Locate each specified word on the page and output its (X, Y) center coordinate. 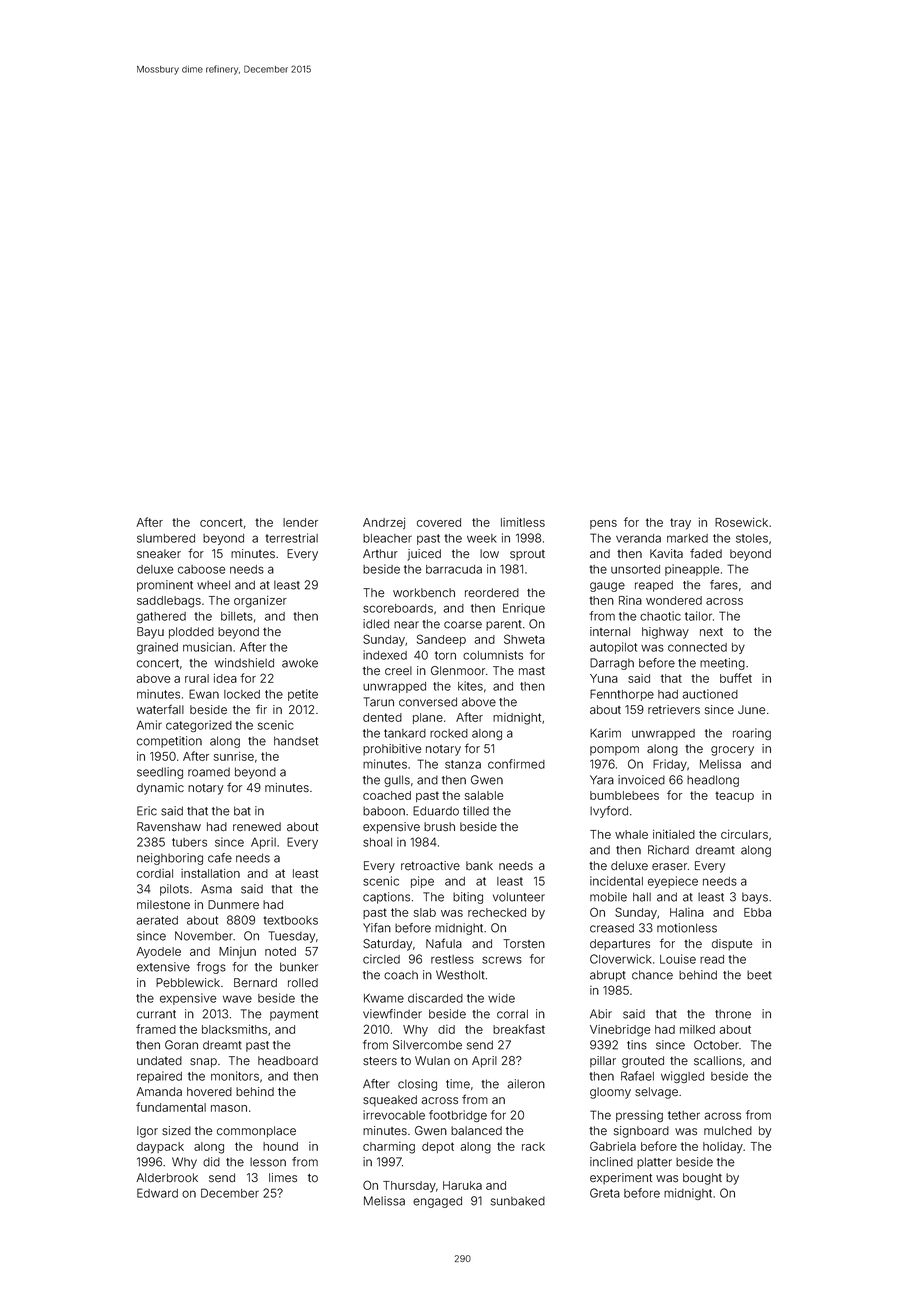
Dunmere (233, 905)
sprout (527, 555)
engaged (437, 1202)
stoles (752, 538)
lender (300, 522)
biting (468, 898)
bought (702, 1179)
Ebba (757, 912)
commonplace (256, 1132)
